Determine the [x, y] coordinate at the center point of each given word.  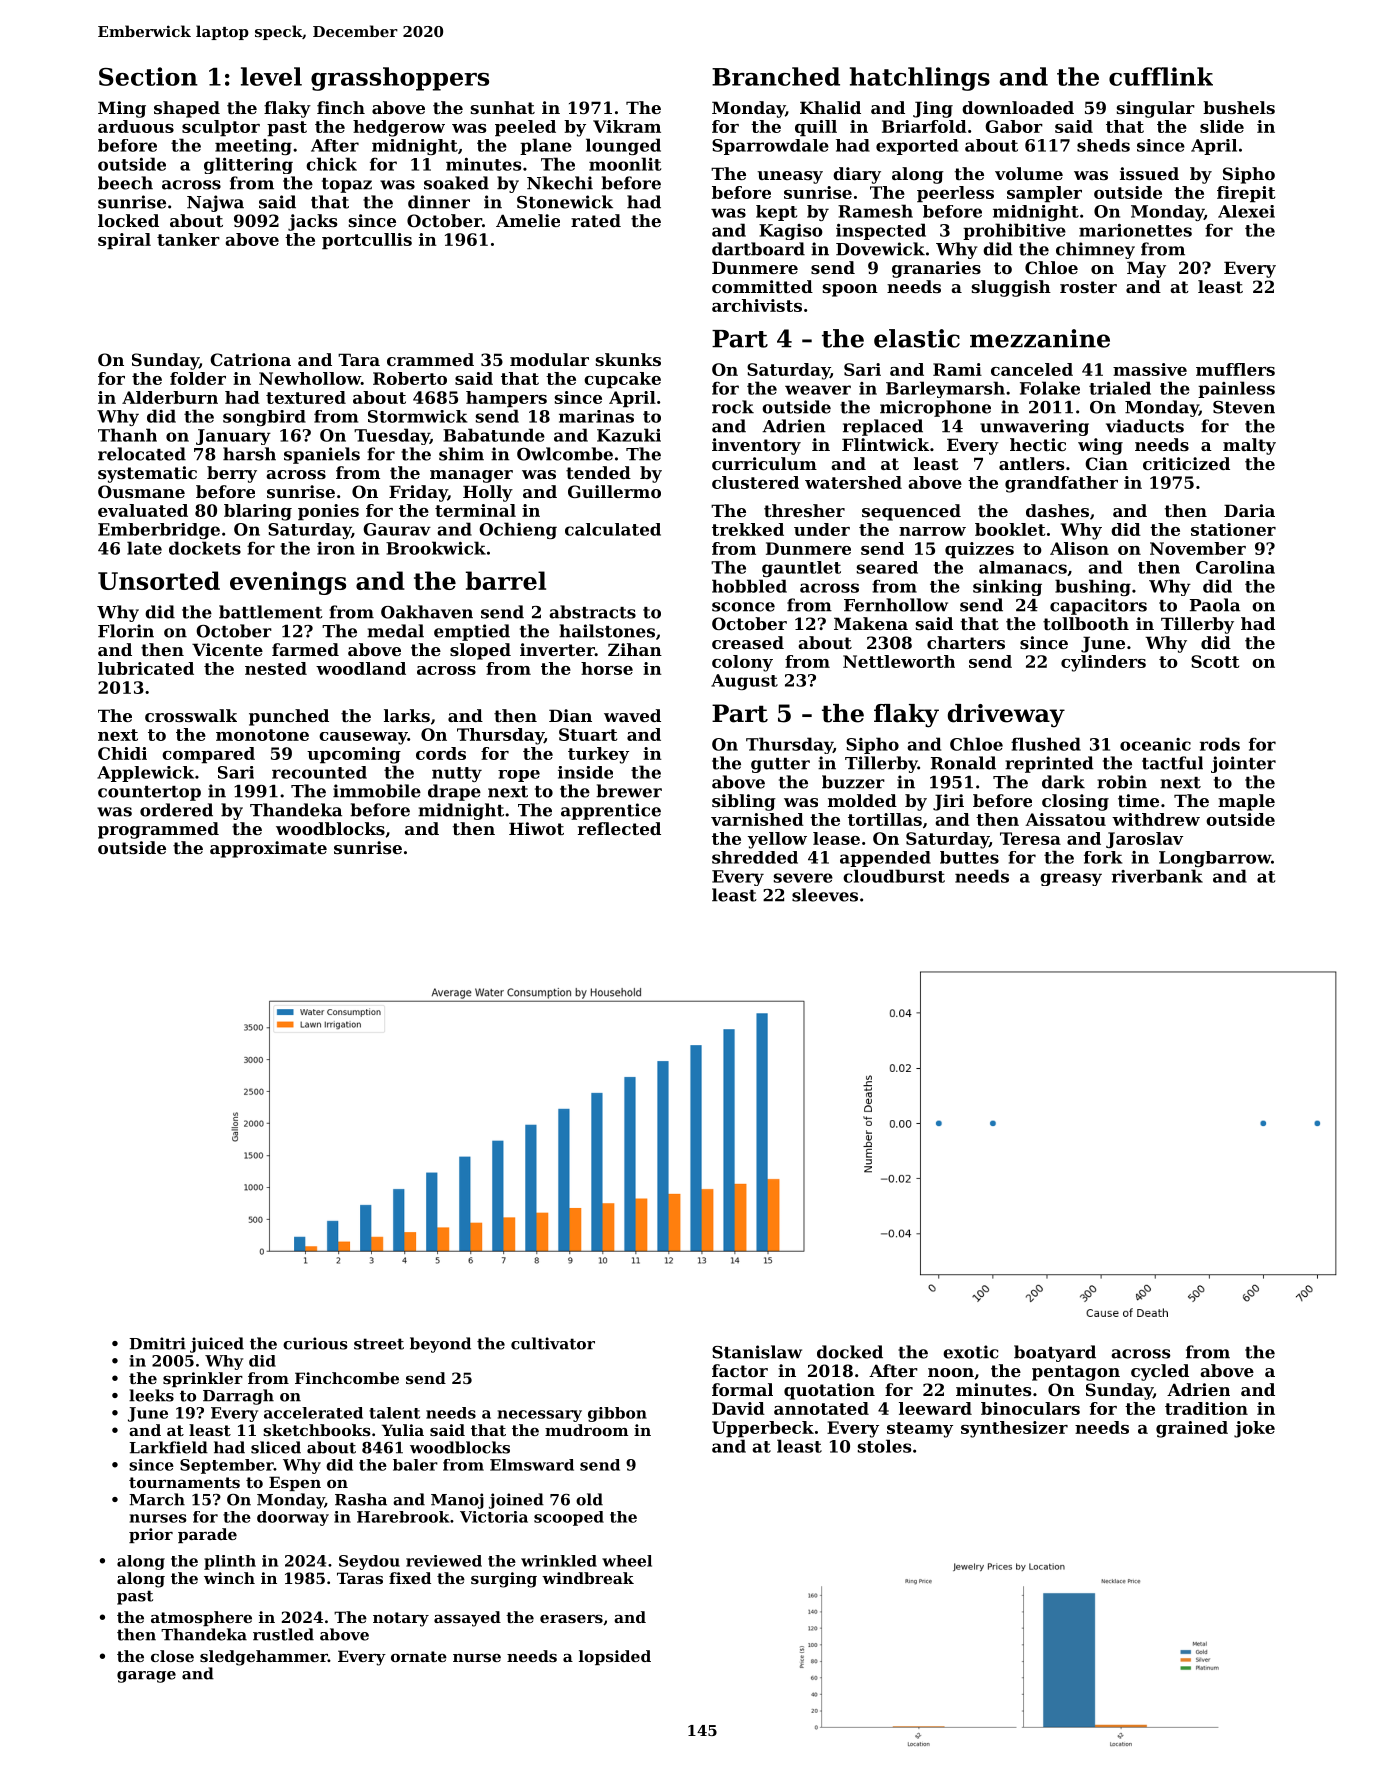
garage [146, 1677]
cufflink [1161, 76]
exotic [970, 1352]
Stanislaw [757, 1352]
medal [395, 631]
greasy [1071, 879]
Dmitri [158, 1343]
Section [148, 76]
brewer [629, 791]
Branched [776, 76]
